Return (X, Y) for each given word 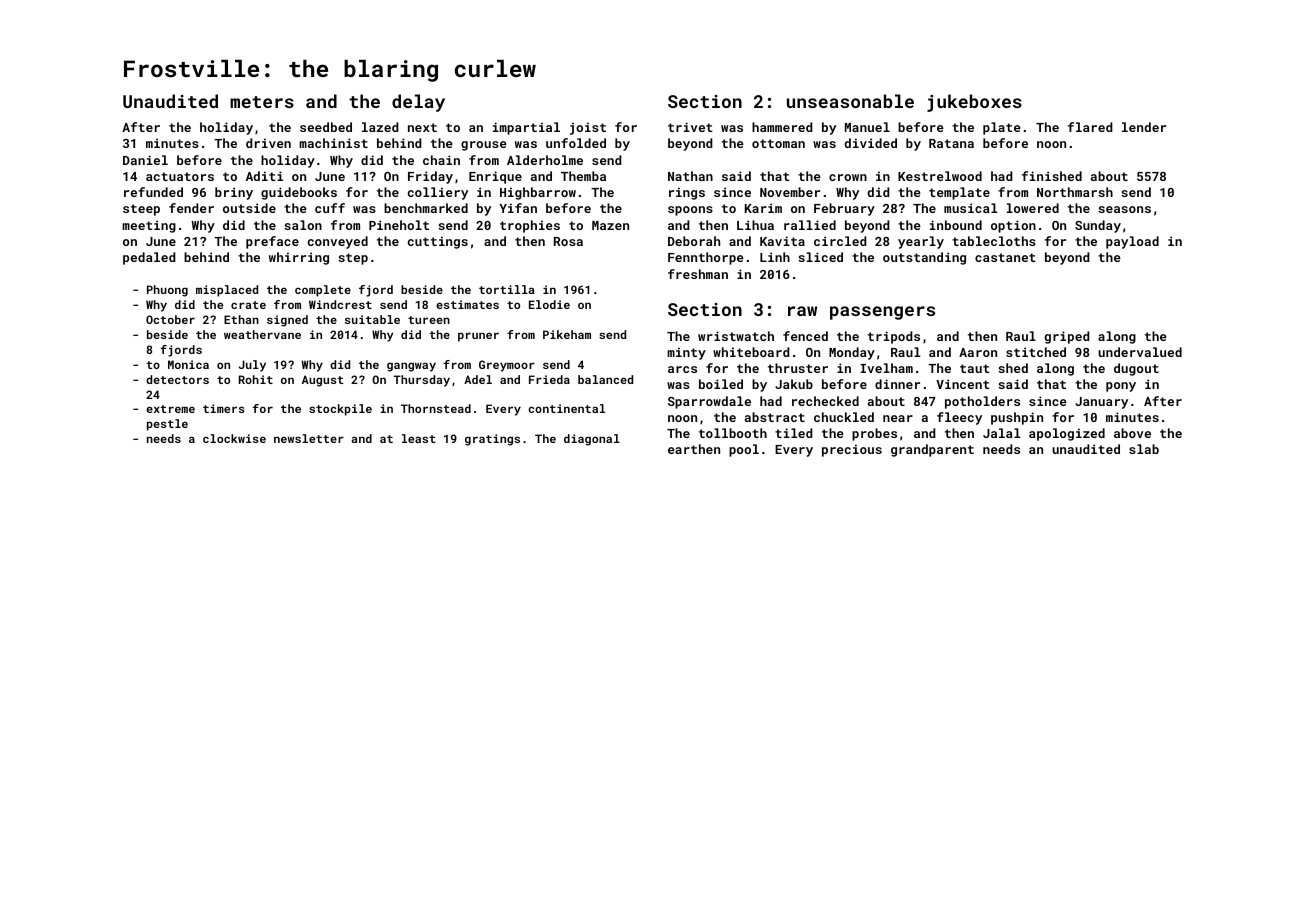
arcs (682, 369)
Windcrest (340, 304)
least (418, 438)
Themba (583, 176)
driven (268, 143)
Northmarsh (1075, 192)
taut (975, 368)
